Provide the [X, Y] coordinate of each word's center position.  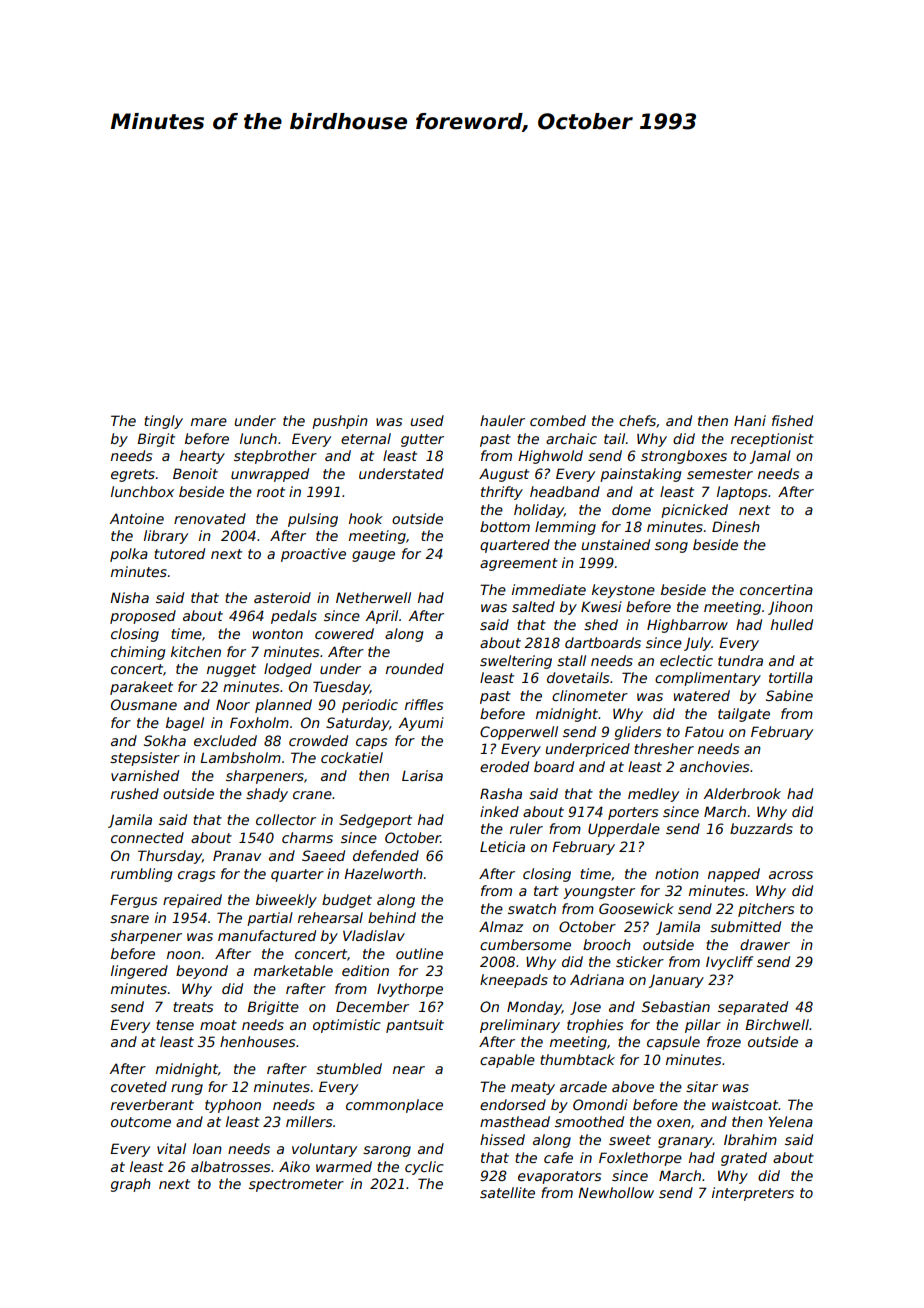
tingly [163, 422]
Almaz [501, 926]
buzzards [761, 828]
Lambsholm [240, 757]
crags [196, 876]
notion [677, 873]
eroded [504, 766]
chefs [637, 420]
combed [558, 420]
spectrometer [296, 1185]
